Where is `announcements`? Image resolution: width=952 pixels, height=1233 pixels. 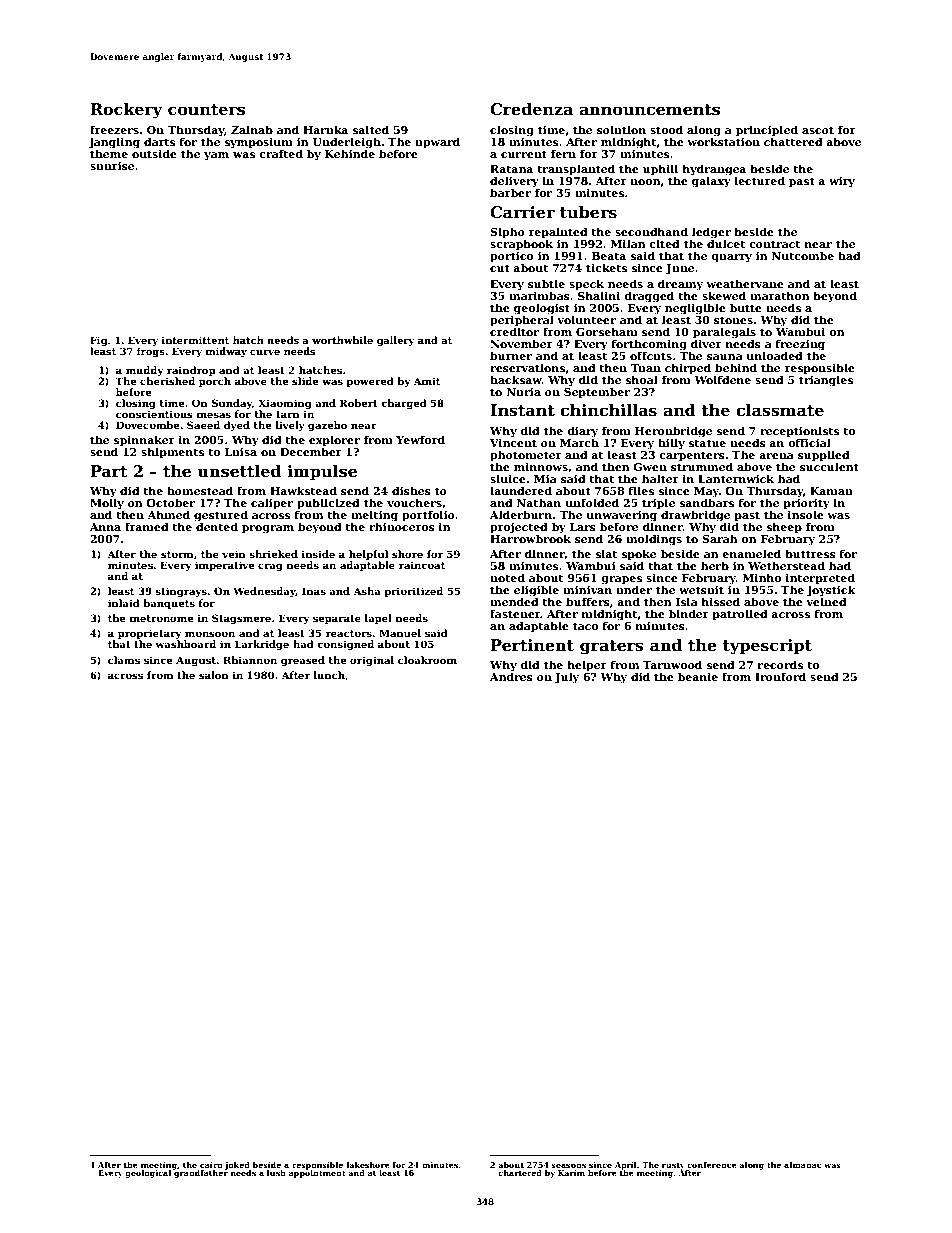 announcements is located at coordinates (649, 110).
